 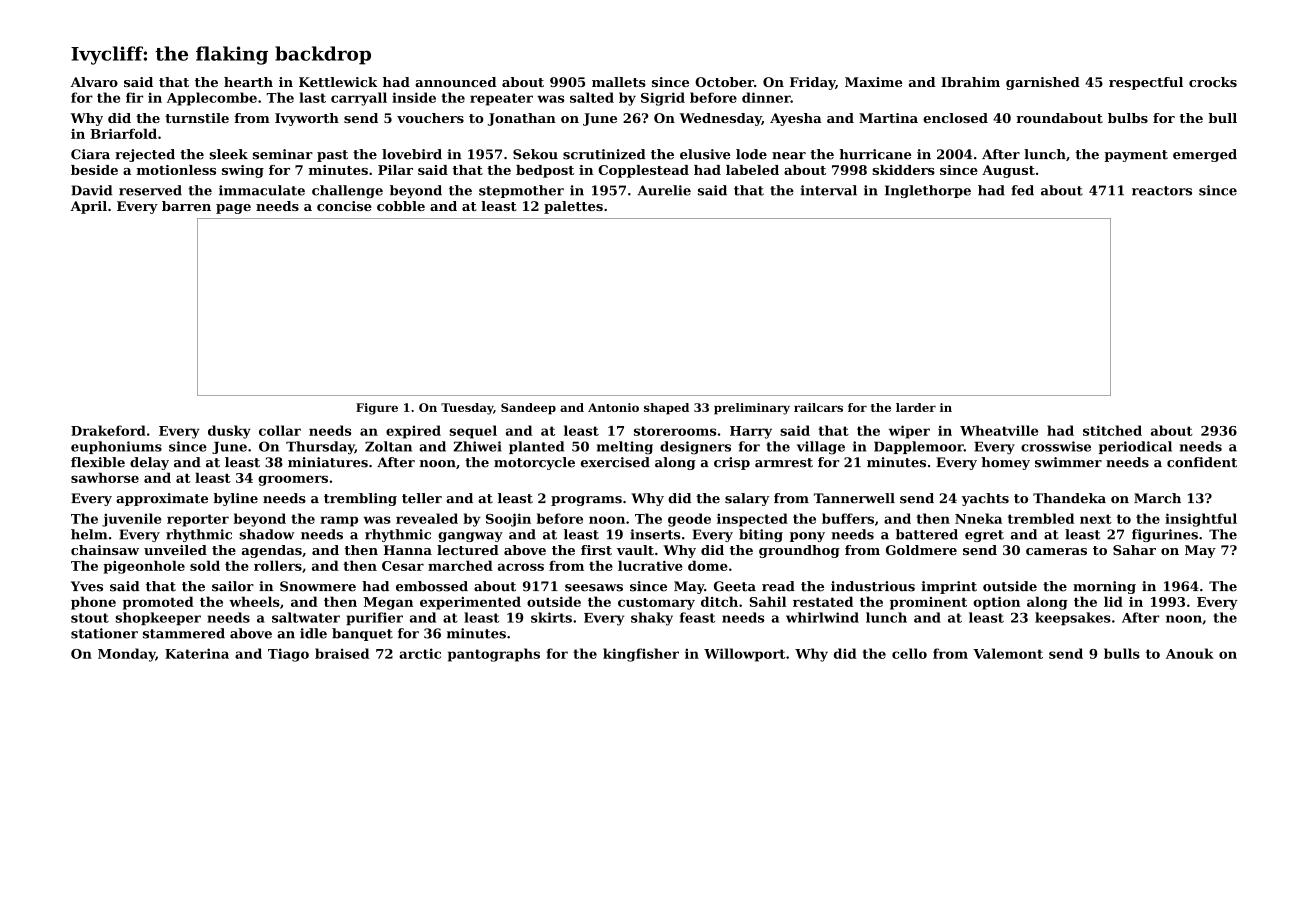 What do you see at coordinates (248, 82) in the page?
I see `hearth` at bounding box center [248, 82].
